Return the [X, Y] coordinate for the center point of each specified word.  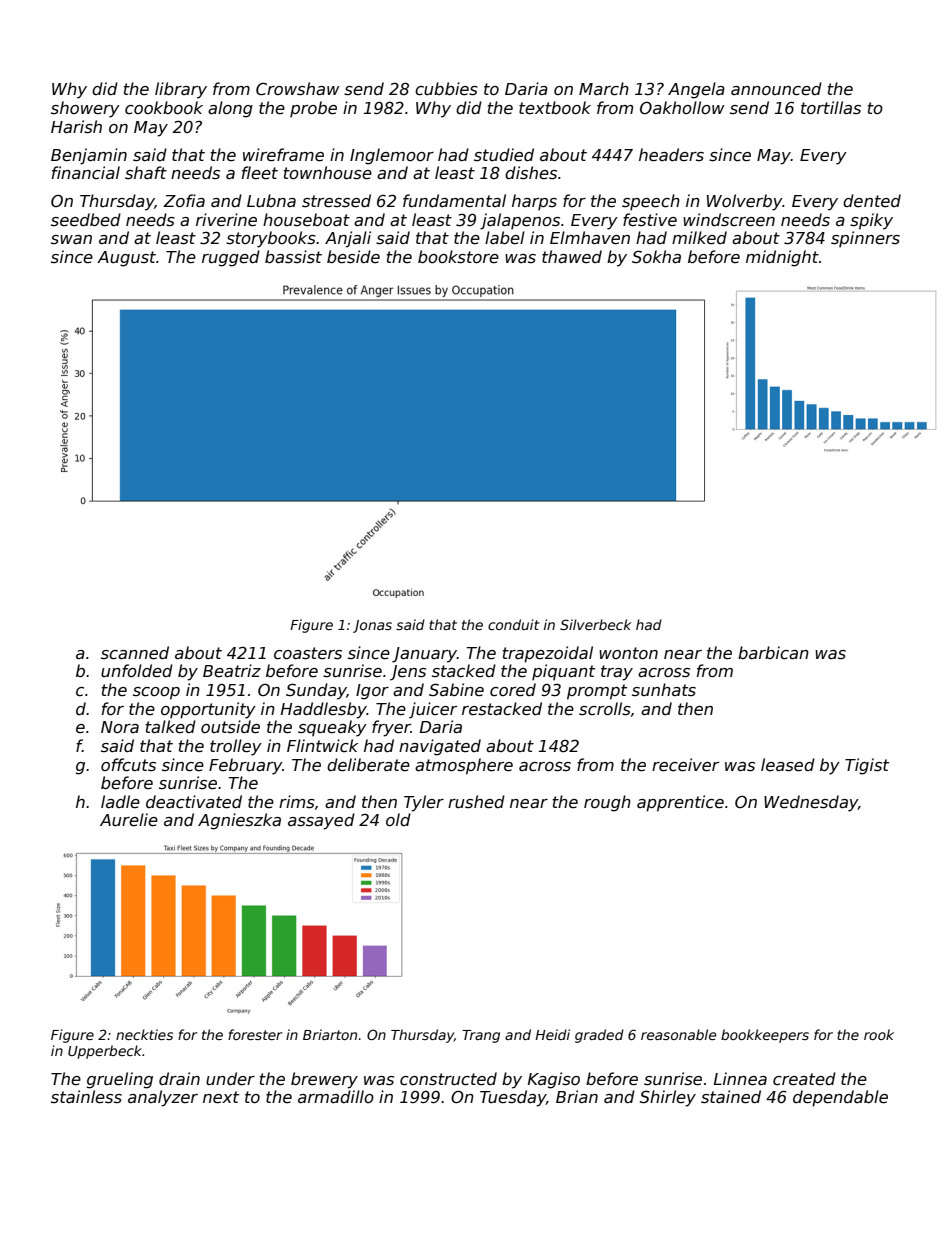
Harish [76, 127]
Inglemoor [392, 156]
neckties [144, 1034]
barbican [773, 653]
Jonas [372, 626]
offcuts [128, 765]
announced [776, 89]
